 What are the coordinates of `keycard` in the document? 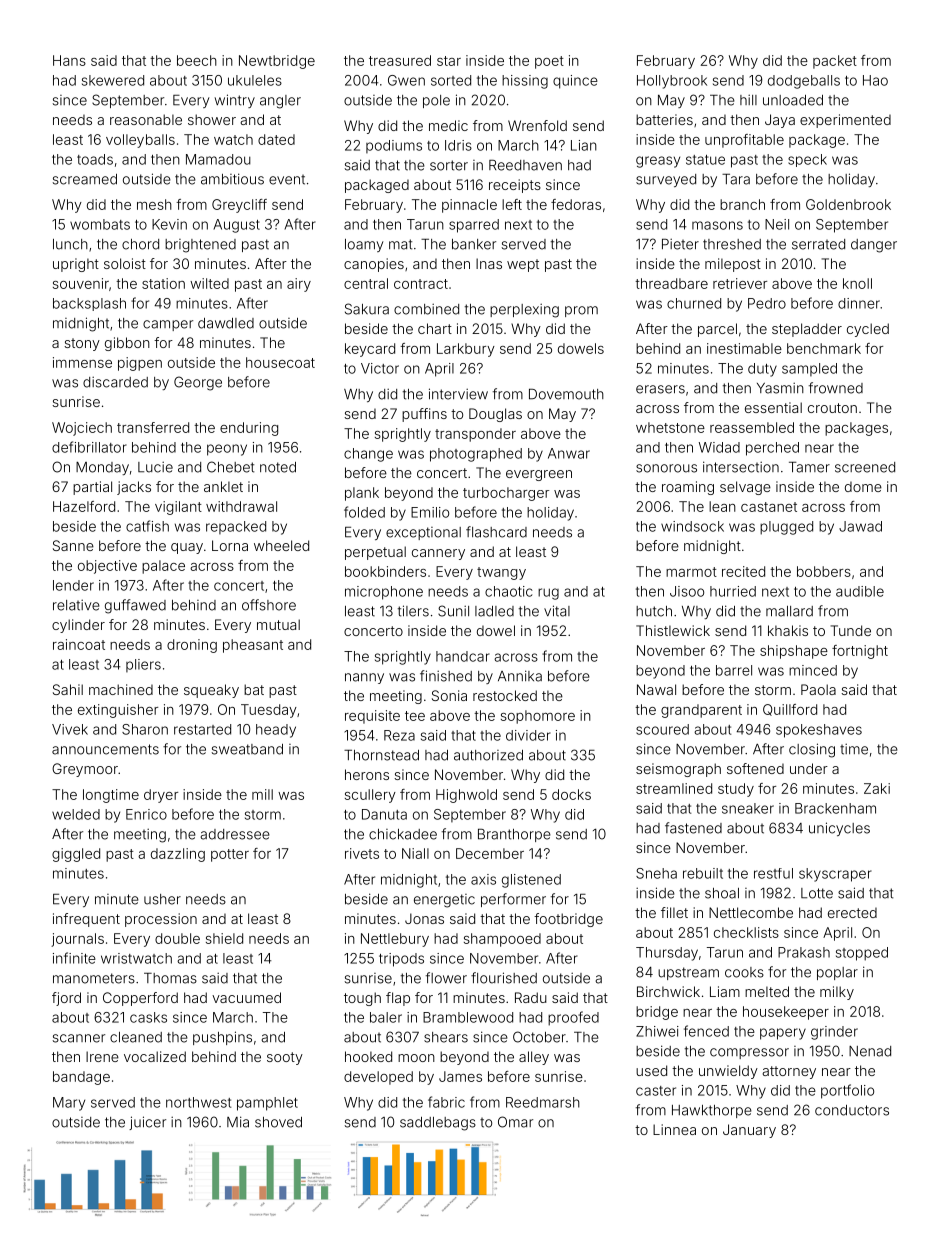 It's located at (370, 350).
